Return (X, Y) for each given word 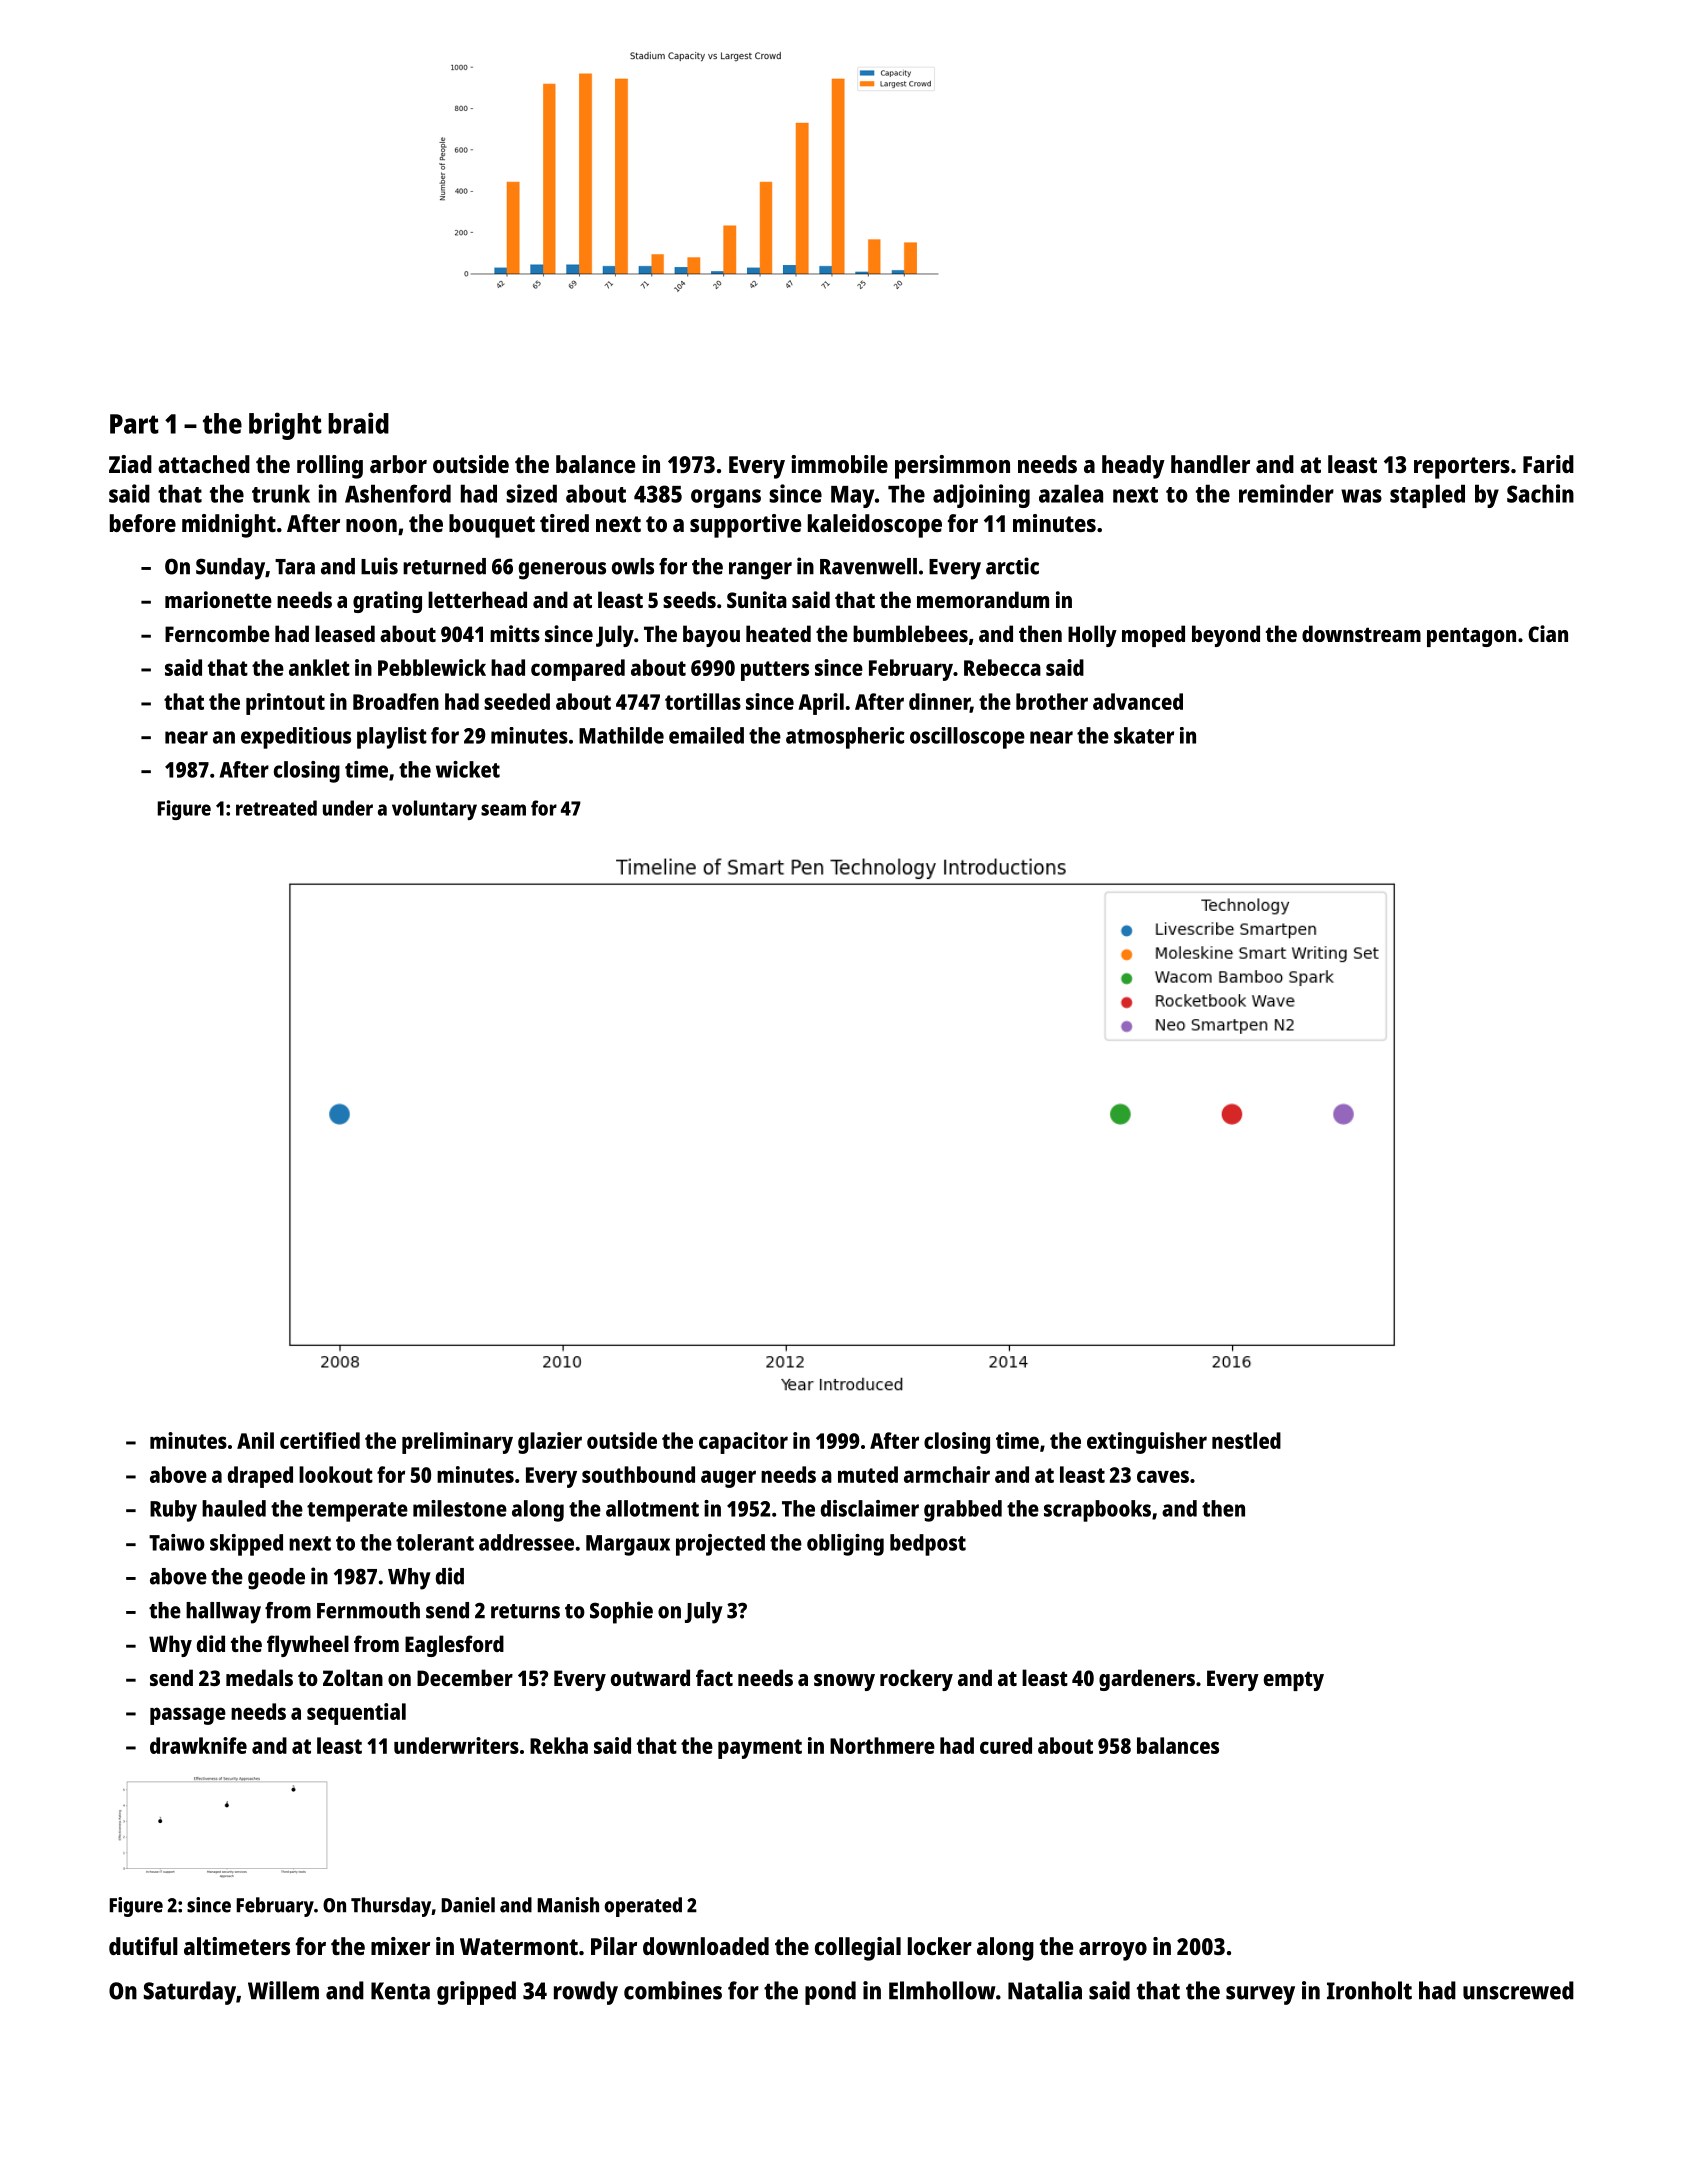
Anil (255, 1440)
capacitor (743, 1443)
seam (503, 810)
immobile (839, 464)
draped (260, 1477)
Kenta (400, 1991)
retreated (276, 808)
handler (1210, 464)
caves (1163, 1476)
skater (1144, 735)
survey (1260, 1995)
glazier (550, 1443)
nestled (1246, 1440)
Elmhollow (942, 1990)
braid (358, 423)
